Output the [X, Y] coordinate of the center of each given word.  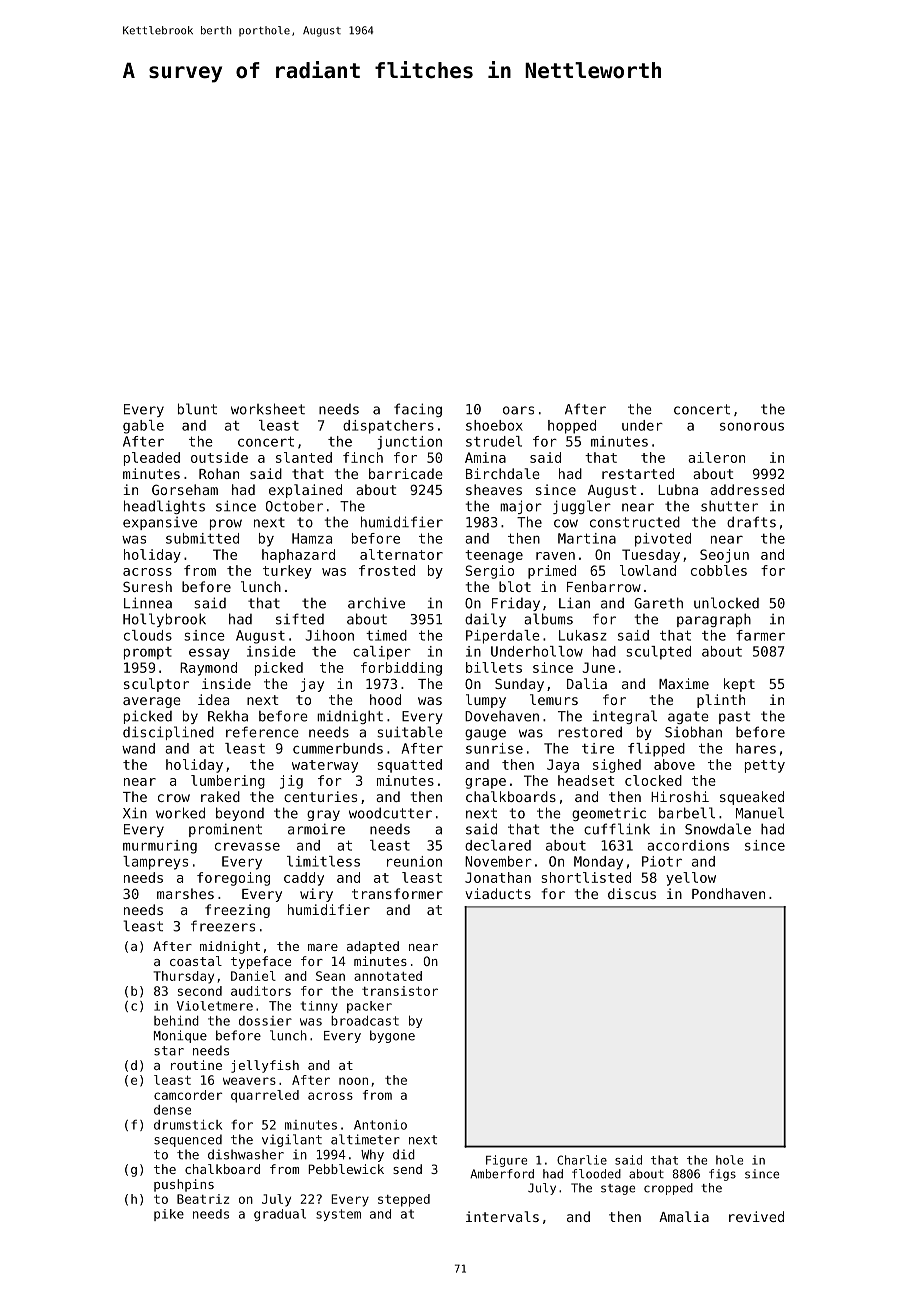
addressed [747, 489]
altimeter [365, 1139]
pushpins [184, 1185]
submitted [202, 538]
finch [363, 457]
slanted [304, 457]
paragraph [714, 620]
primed [552, 572]
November [498, 861]
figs [722, 1175]
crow [174, 798]
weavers [249, 1081]
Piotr [662, 861]
